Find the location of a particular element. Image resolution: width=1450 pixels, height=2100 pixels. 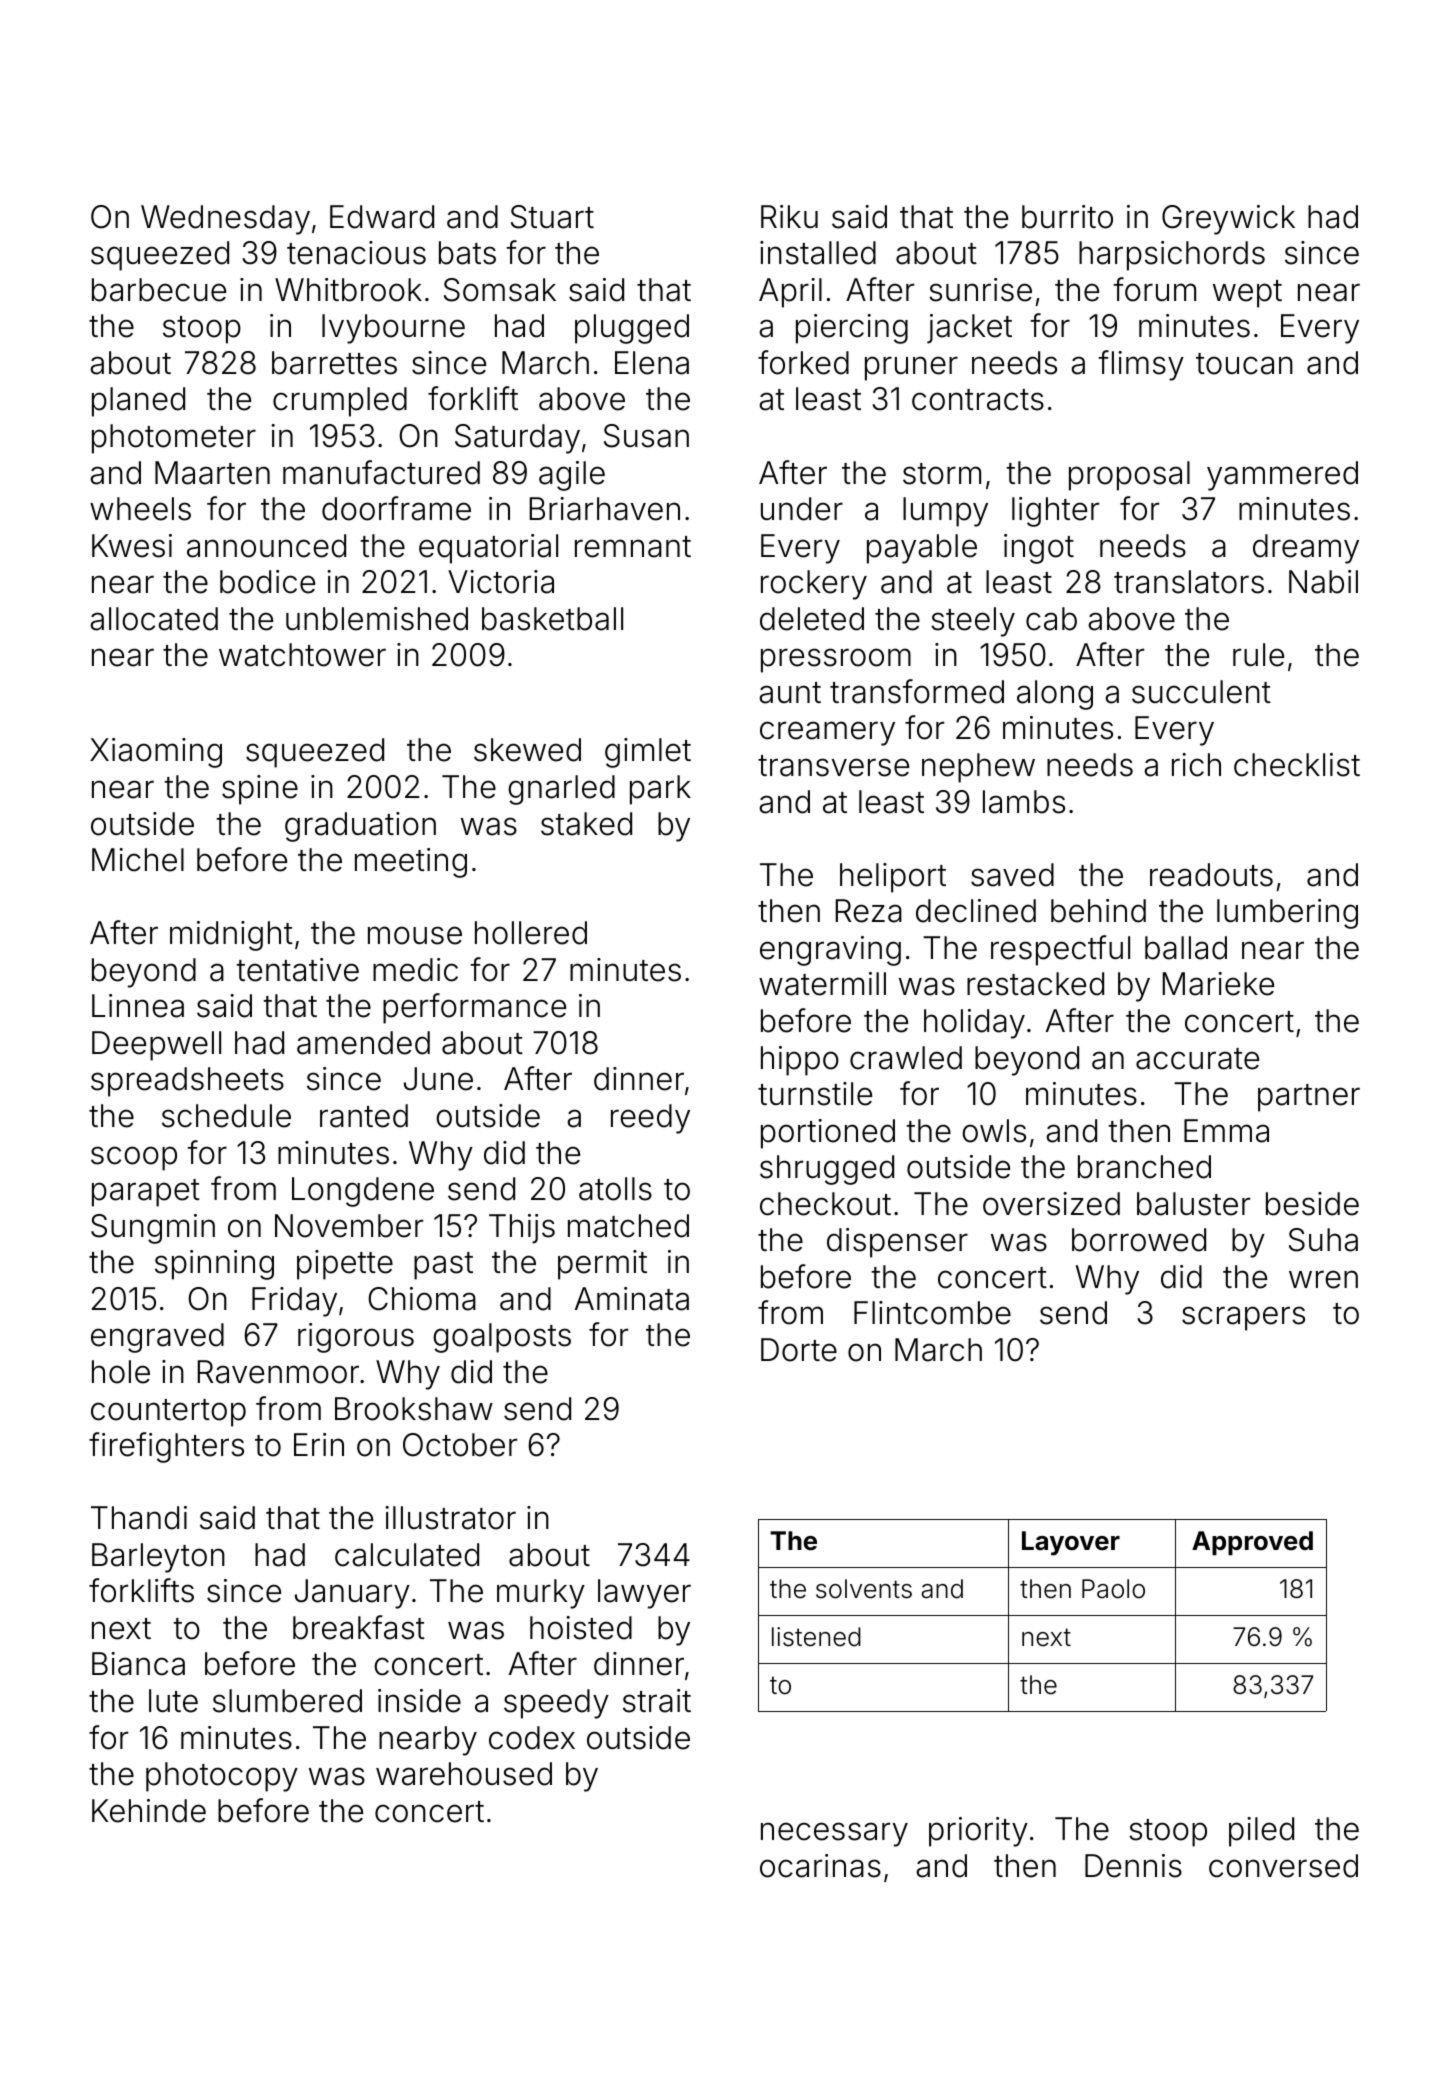

burrito is located at coordinates (1067, 217).
